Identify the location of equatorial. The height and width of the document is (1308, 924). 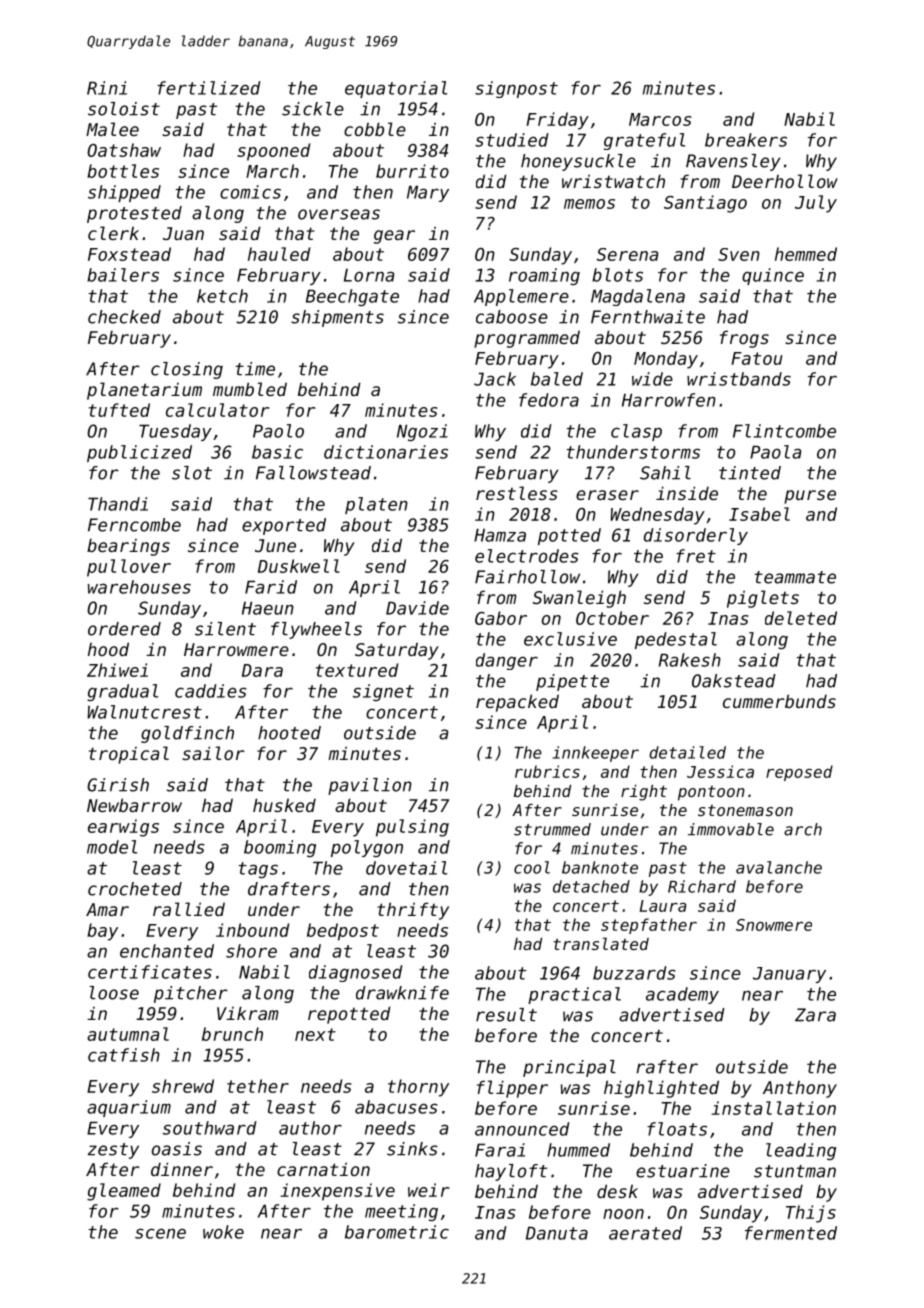
(396, 89).
